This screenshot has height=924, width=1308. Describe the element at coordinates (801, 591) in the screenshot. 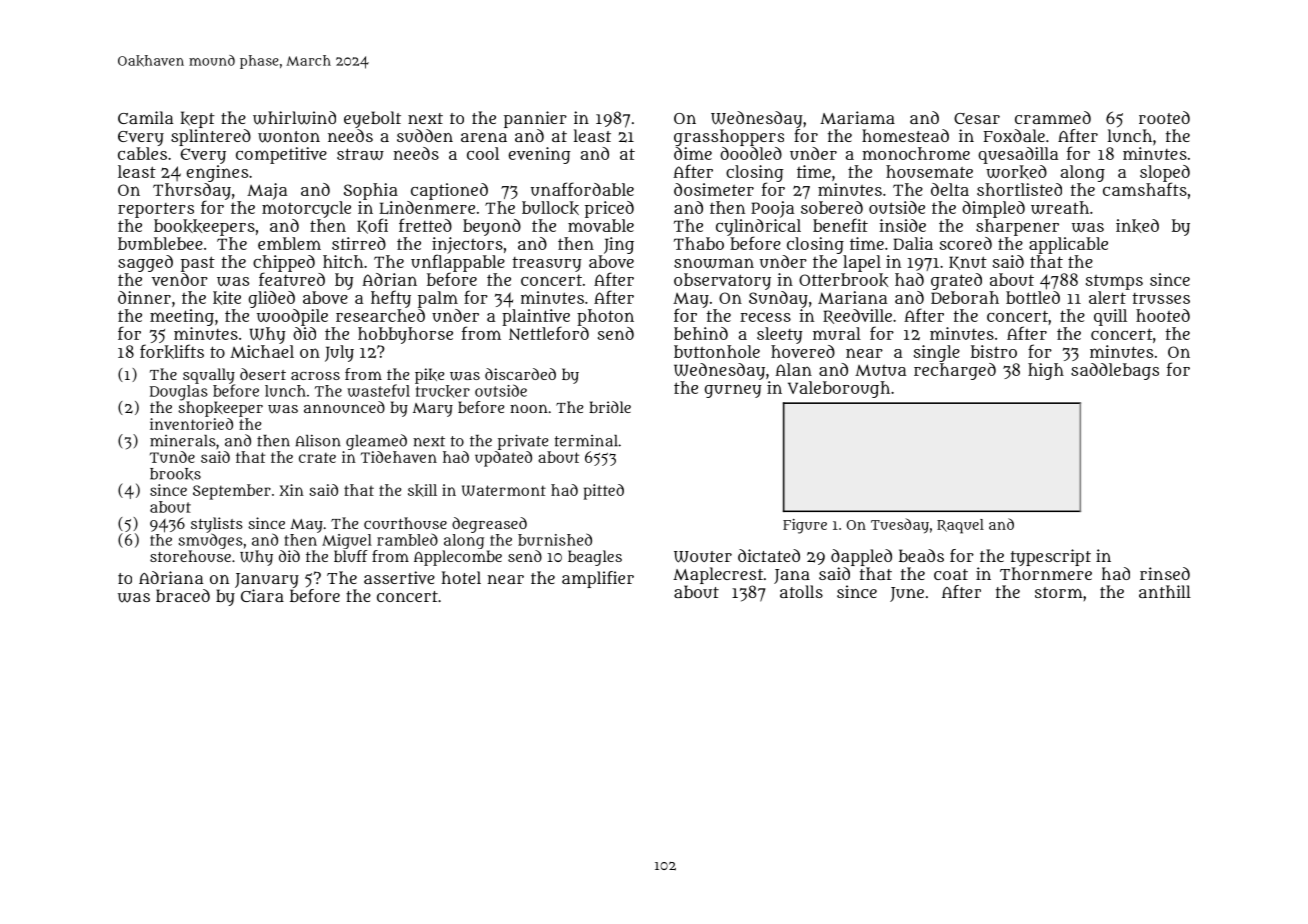

I see `atolls` at that location.
